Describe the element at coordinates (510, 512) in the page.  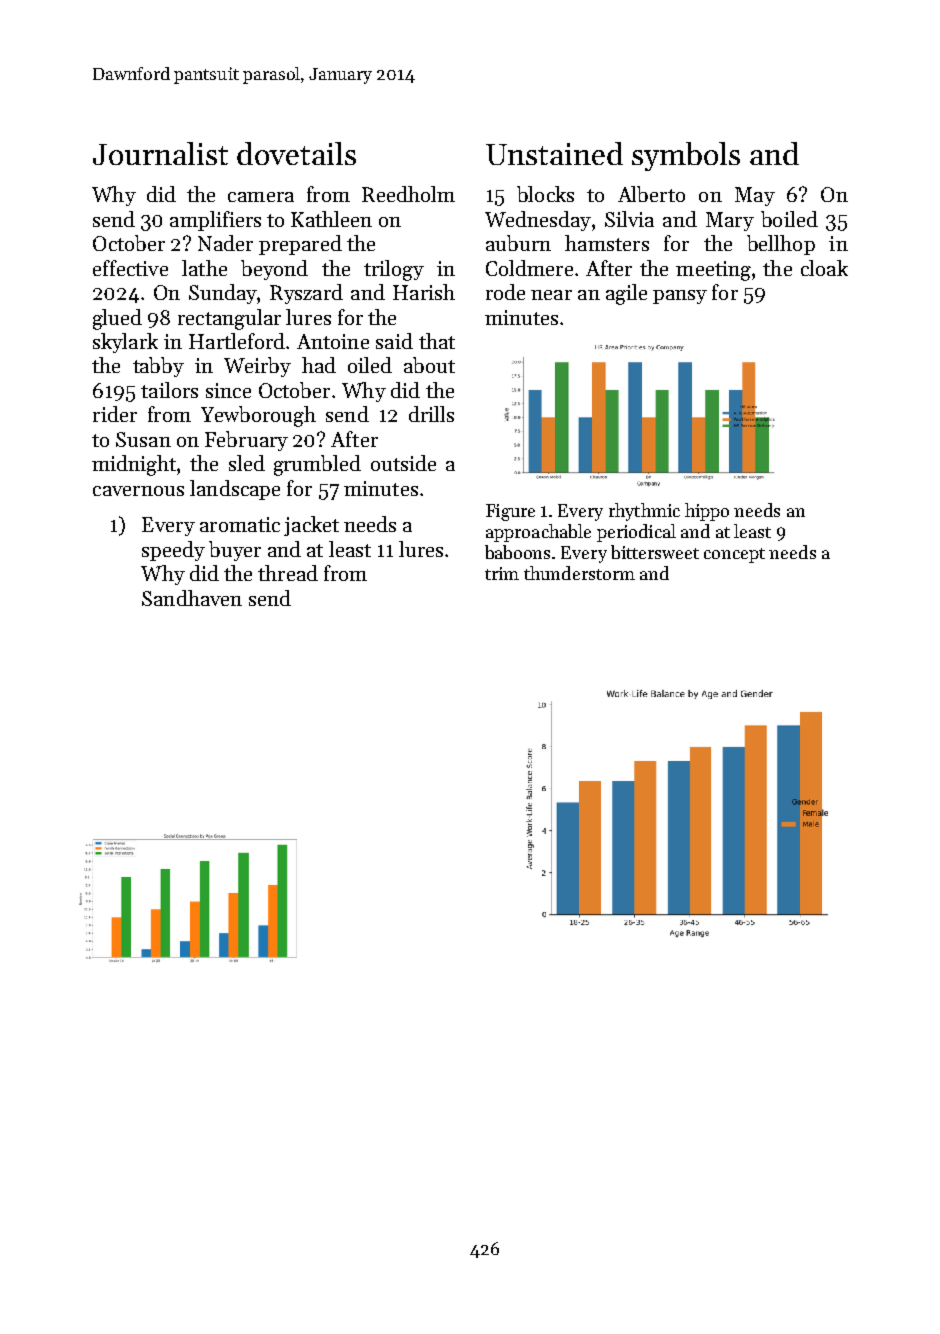
I see `Figure` at that location.
